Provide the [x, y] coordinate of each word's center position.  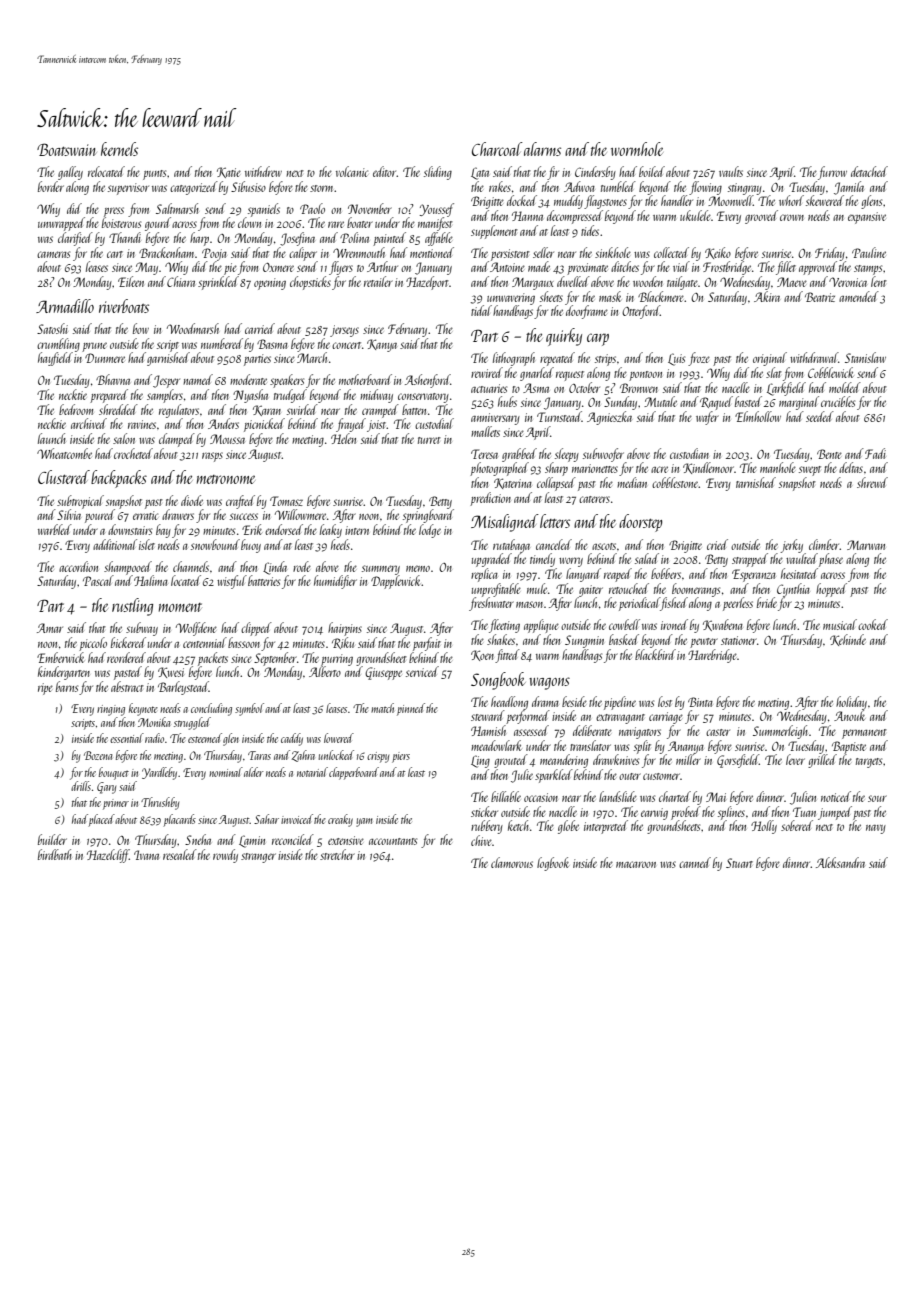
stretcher [337, 854]
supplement [494, 232]
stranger [258, 858]
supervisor [128, 189]
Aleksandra [840, 862]
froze [699, 359]
